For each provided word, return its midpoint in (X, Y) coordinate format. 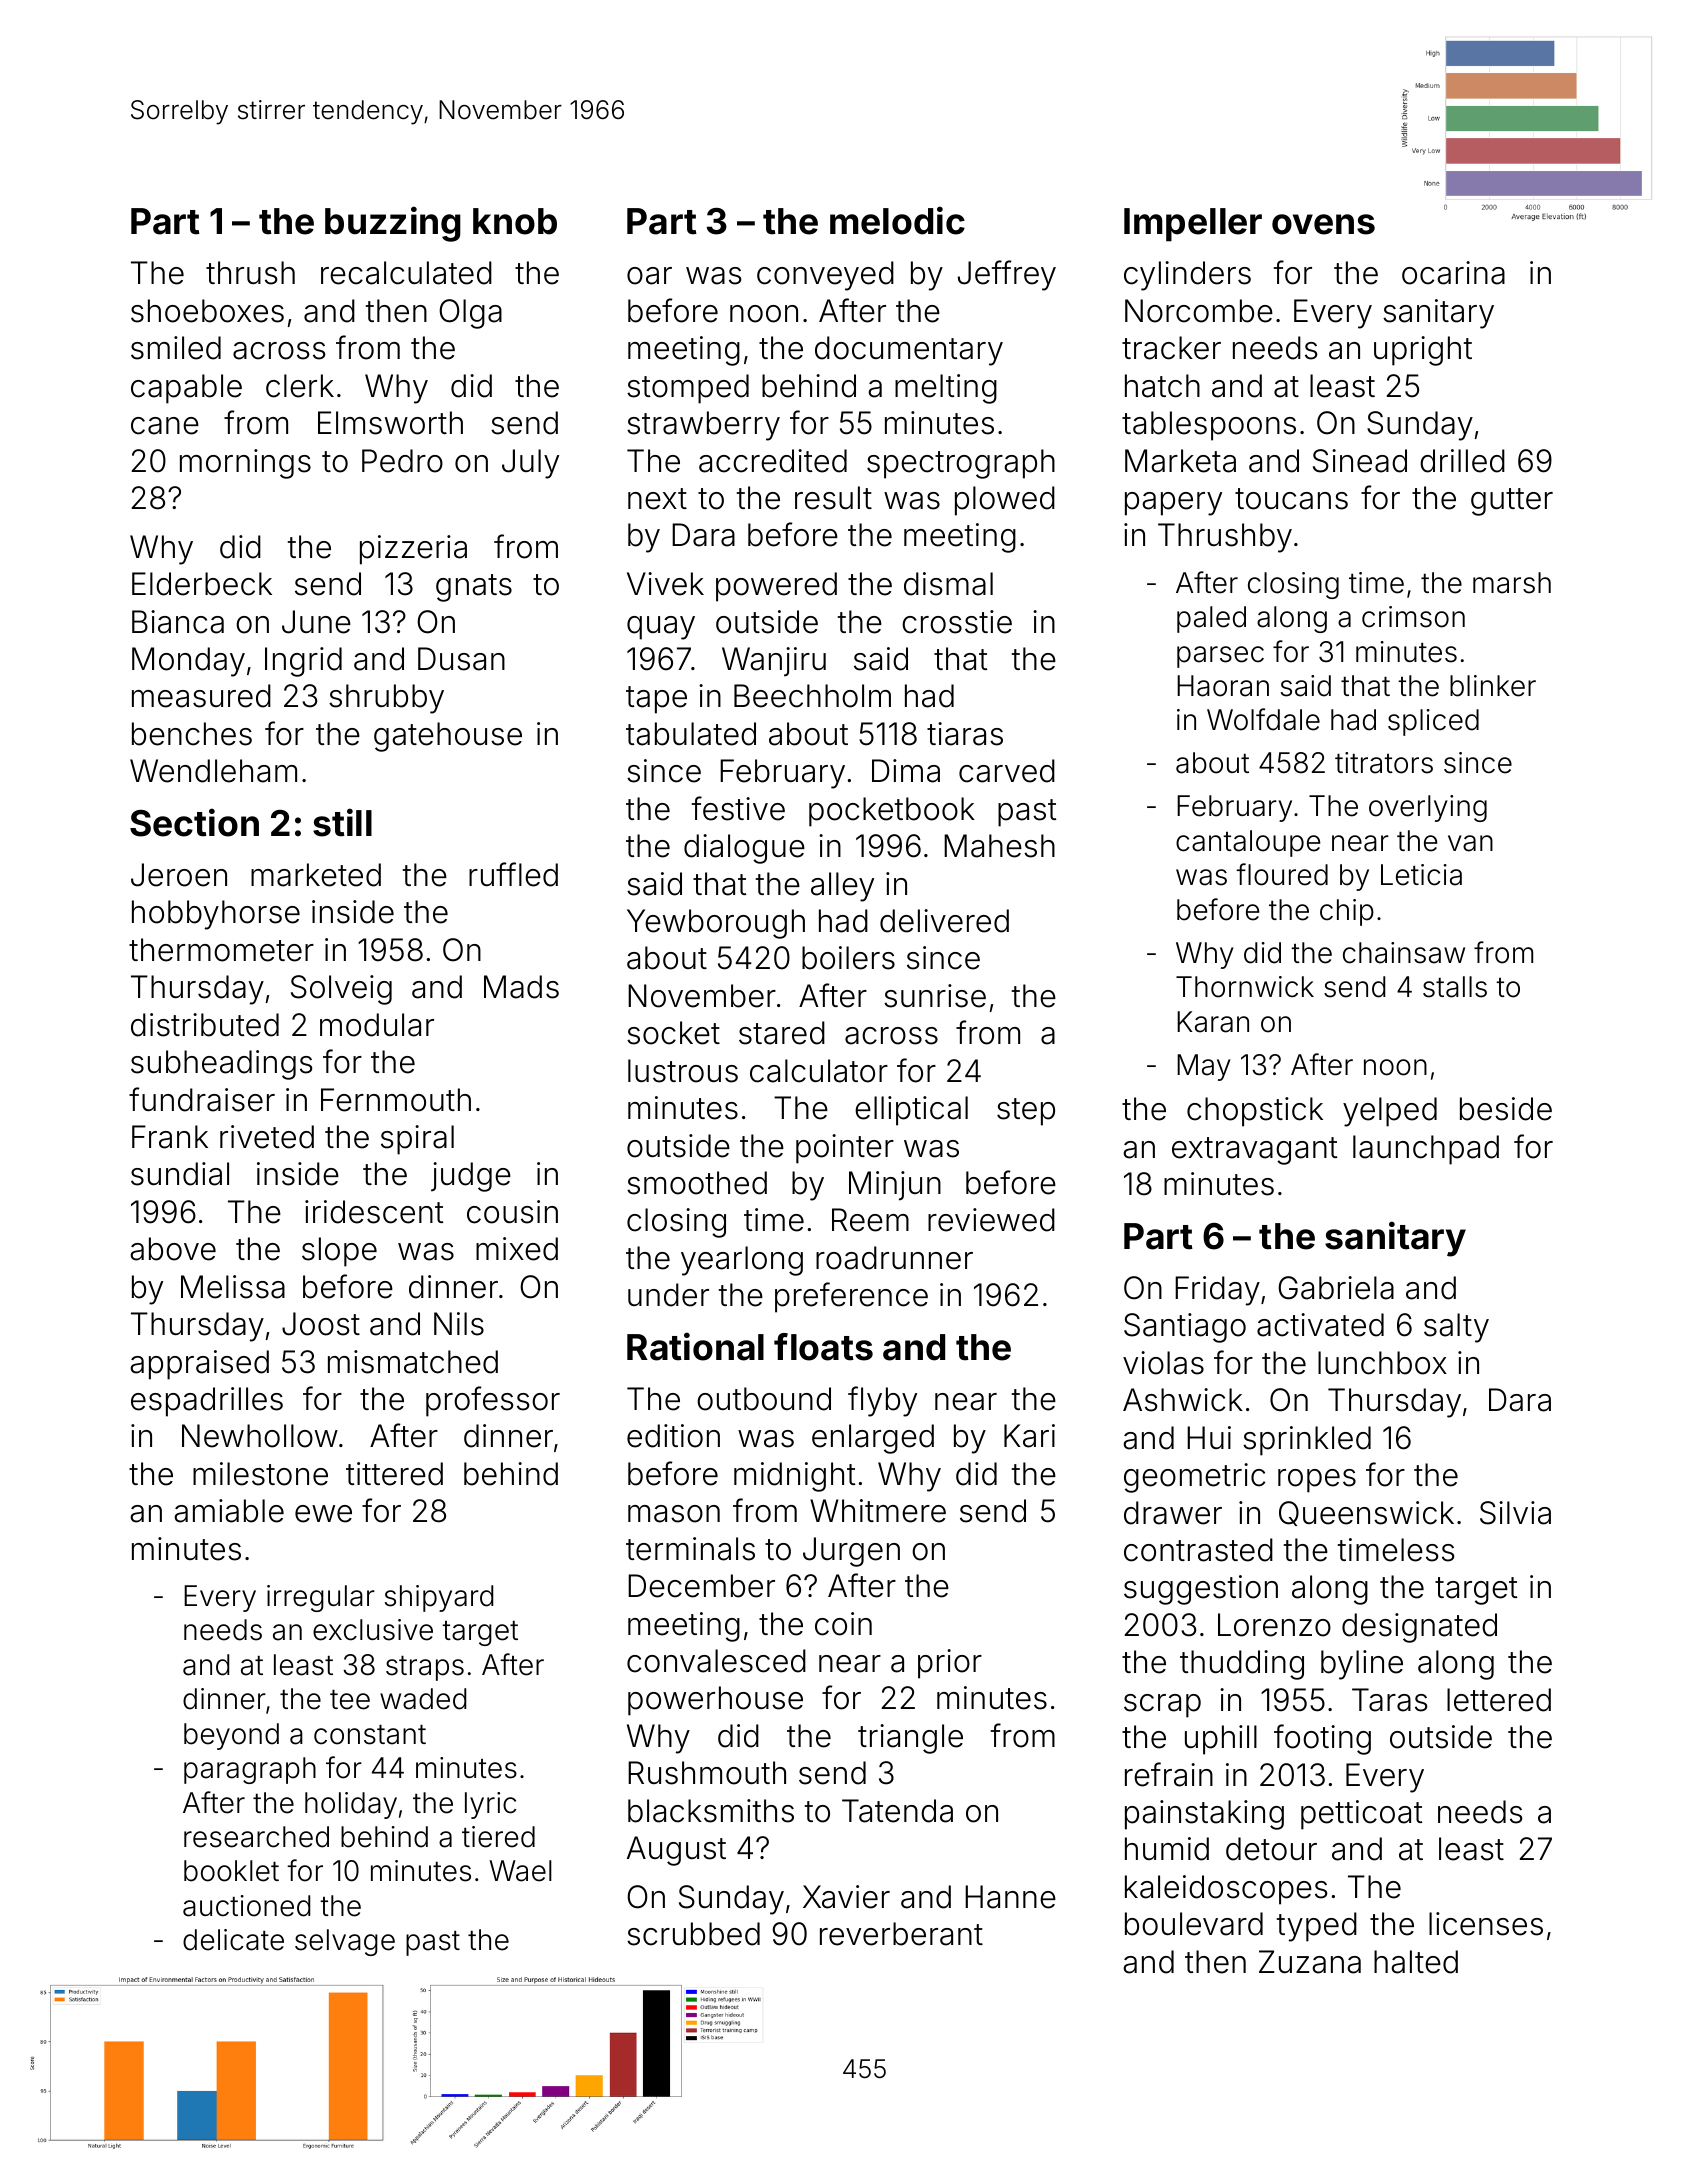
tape (656, 700)
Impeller (1193, 225)
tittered (394, 1474)
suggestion (1201, 1590)
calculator (819, 1071)
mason (674, 1514)
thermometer (221, 950)
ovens (1323, 224)
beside (1506, 1109)
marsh (1512, 583)
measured (201, 696)
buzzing (393, 224)
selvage (345, 1942)
